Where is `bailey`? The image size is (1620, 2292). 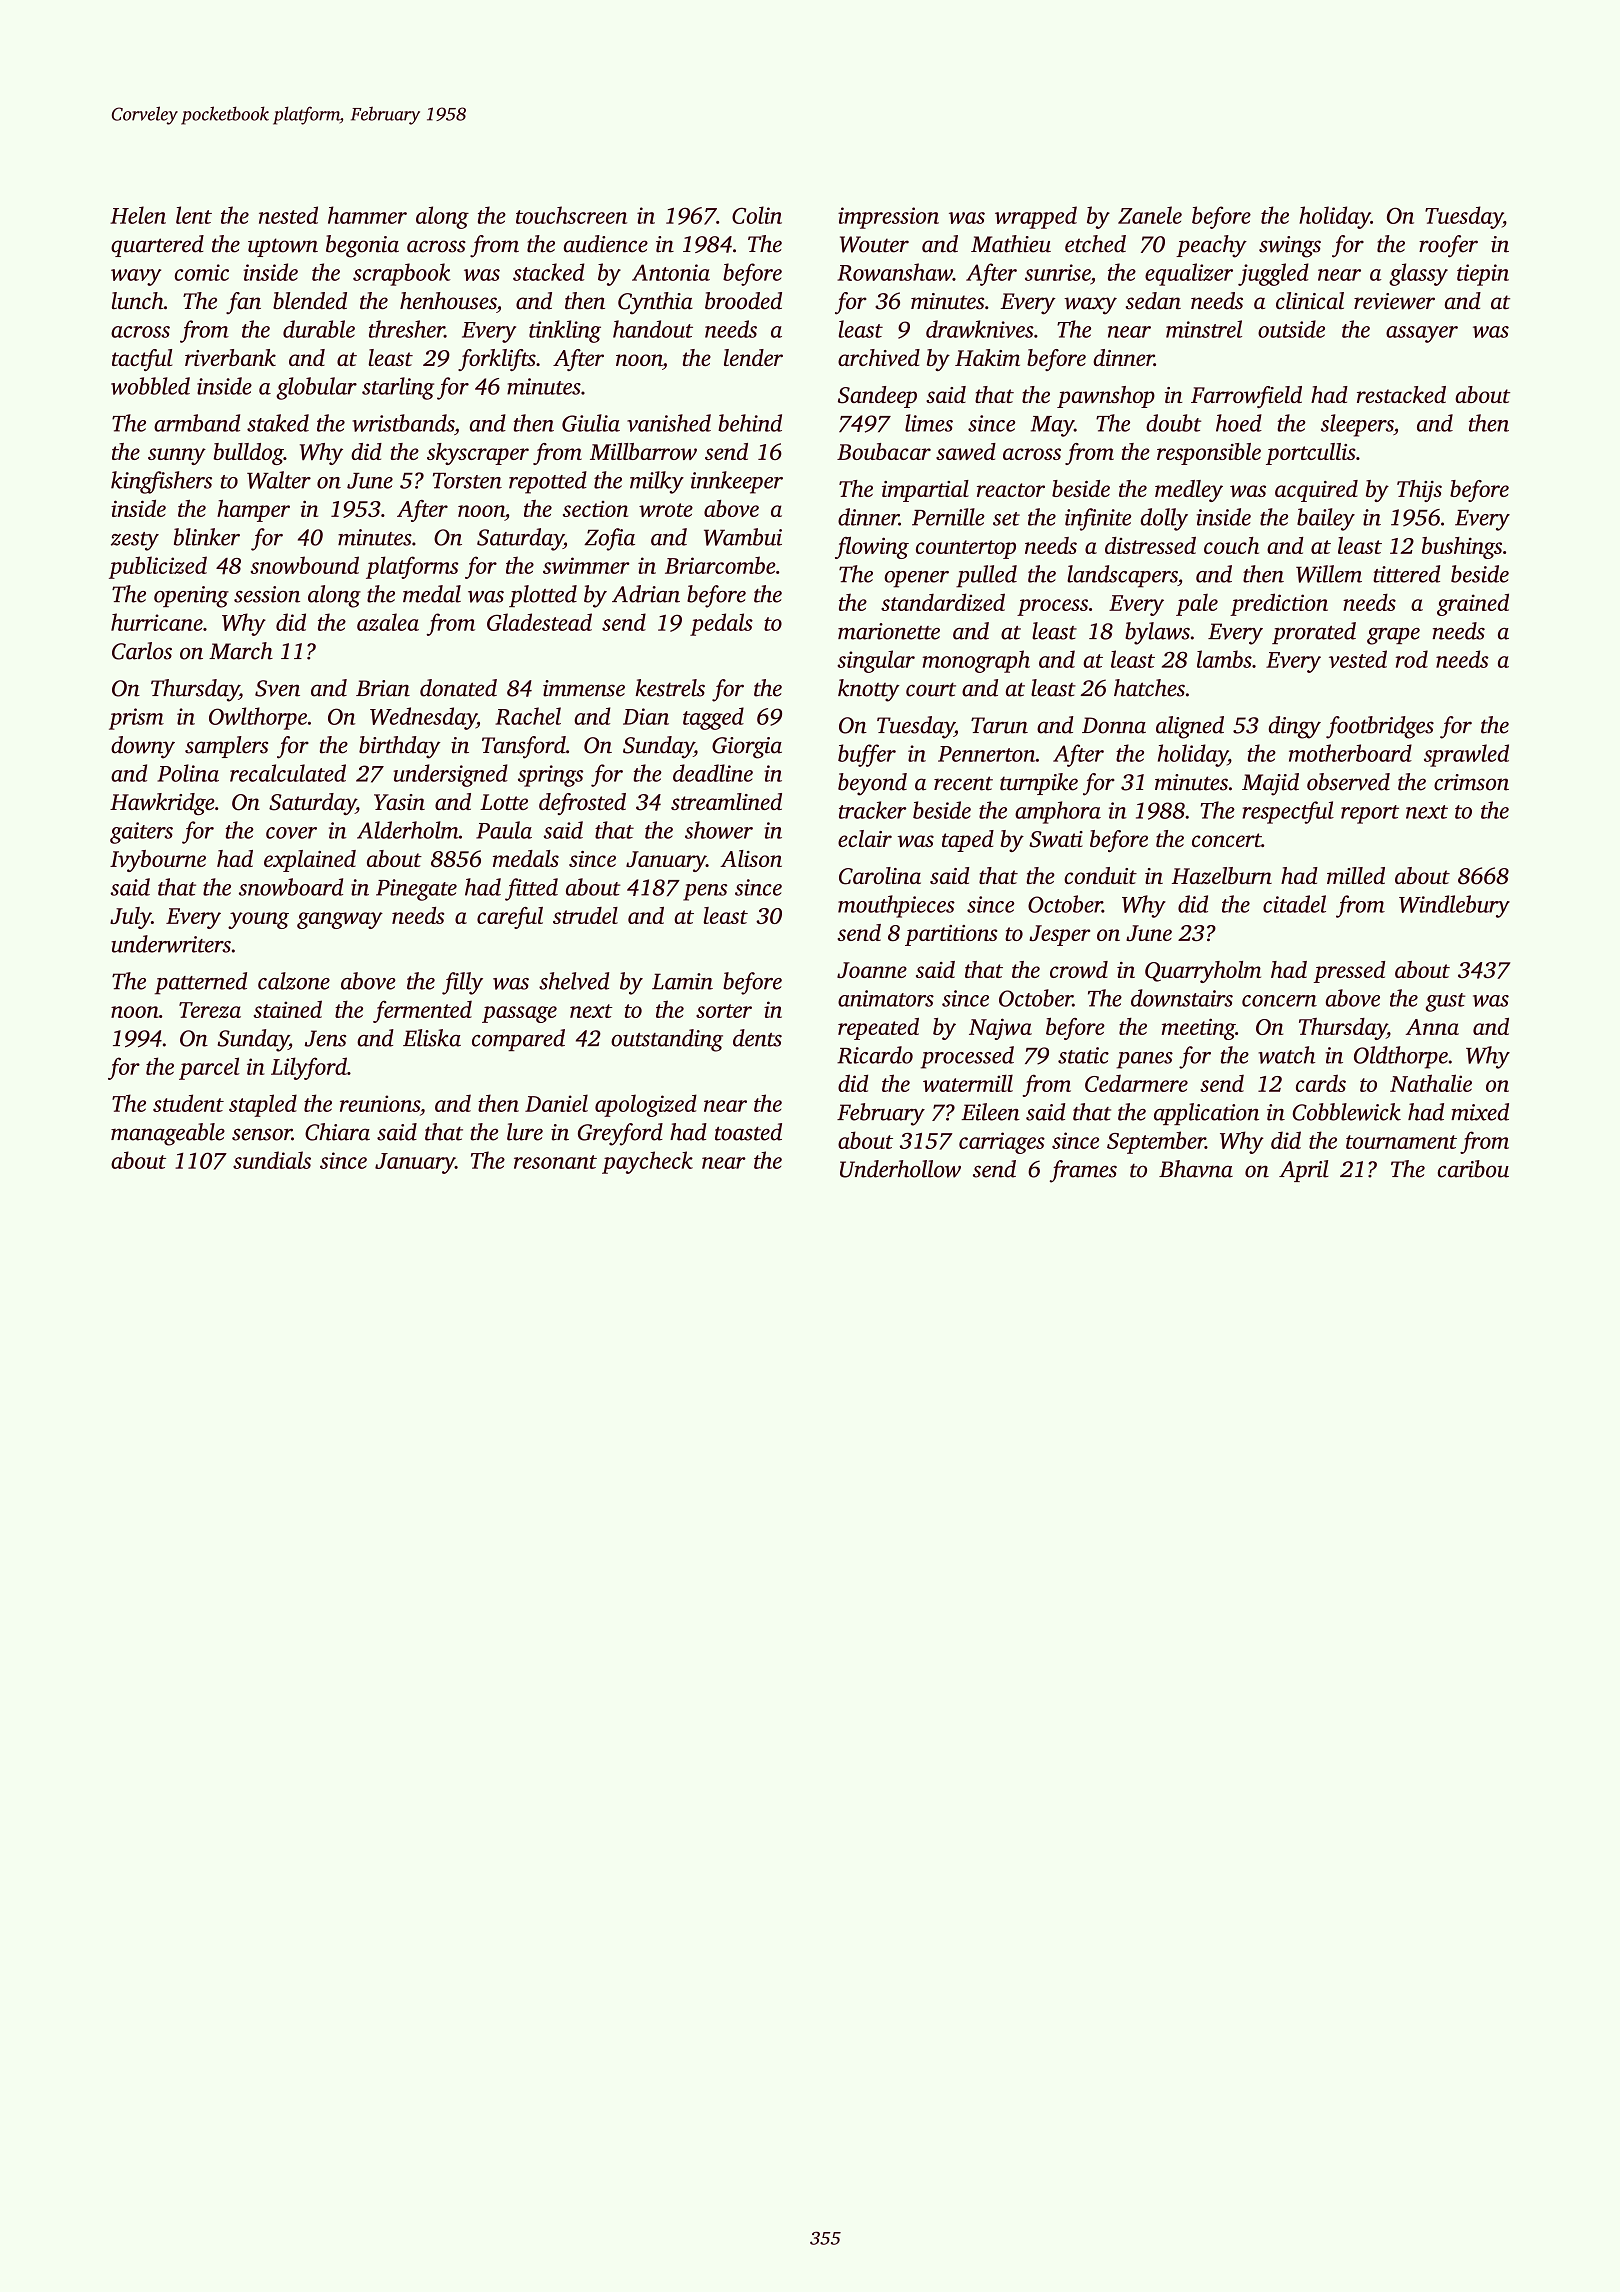
bailey is located at coordinates (1326, 519).
